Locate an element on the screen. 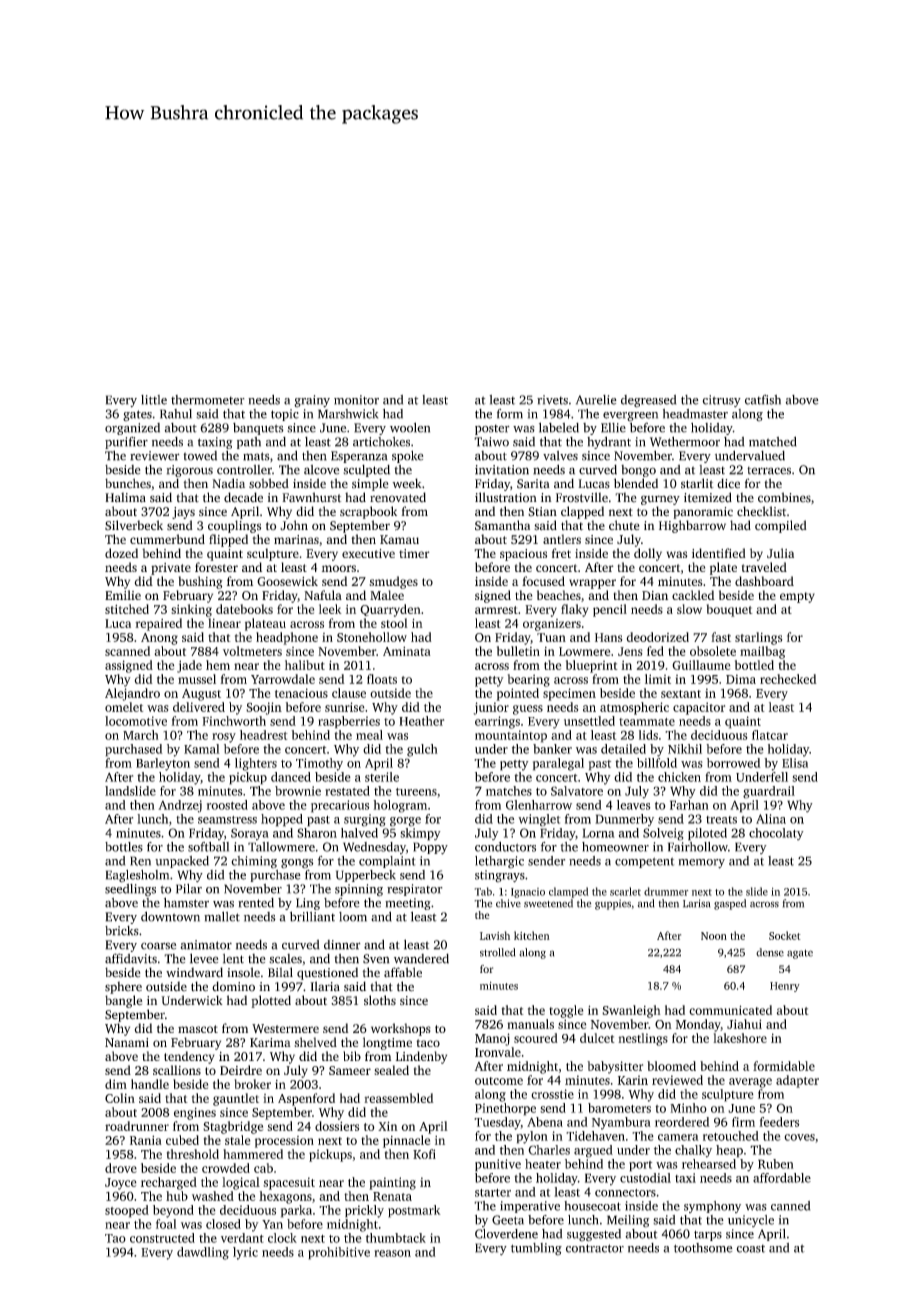 The width and height of the screenshot is (924, 1308). monitor is located at coordinates (356, 400).
